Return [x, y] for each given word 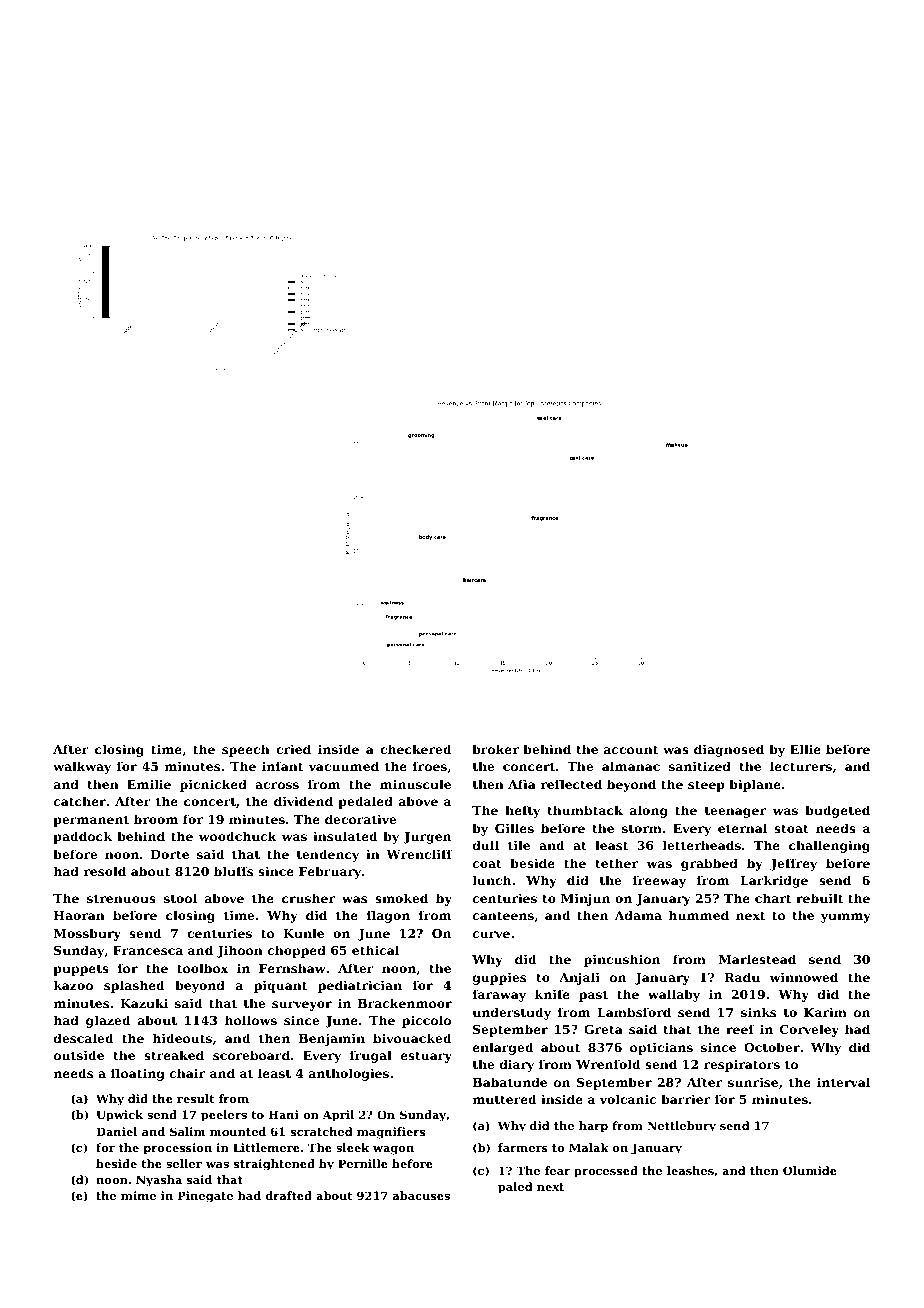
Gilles [514, 828]
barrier [685, 1099]
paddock [82, 837]
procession [177, 1149]
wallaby [674, 995]
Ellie [805, 749]
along [649, 811]
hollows [251, 1020]
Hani [284, 1114]
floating [138, 1074]
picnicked [213, 785]
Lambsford [634, 1012]
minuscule [415, 784]
